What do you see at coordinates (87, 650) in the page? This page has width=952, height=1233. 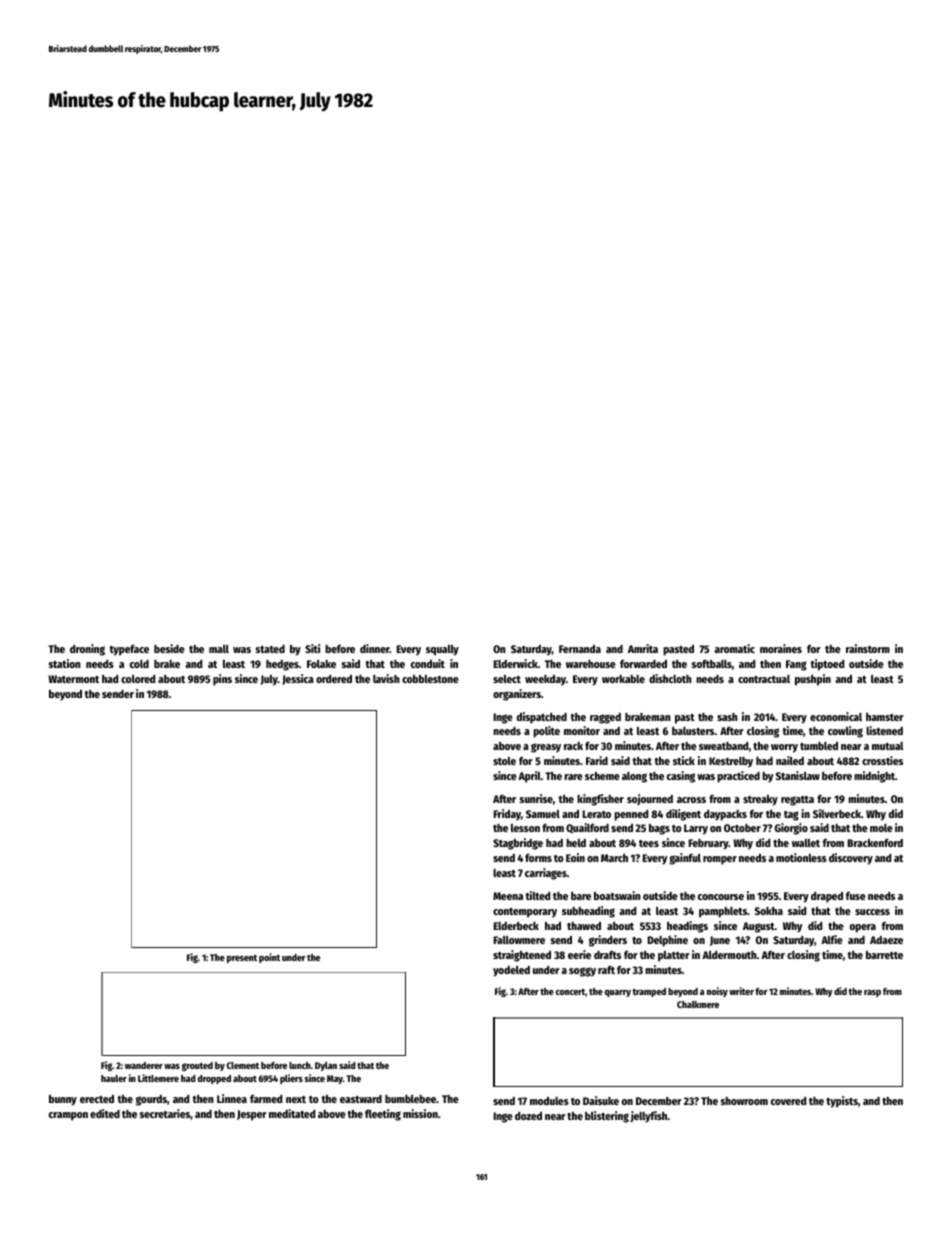 I see `droning` at bounding box center [87, 650].
